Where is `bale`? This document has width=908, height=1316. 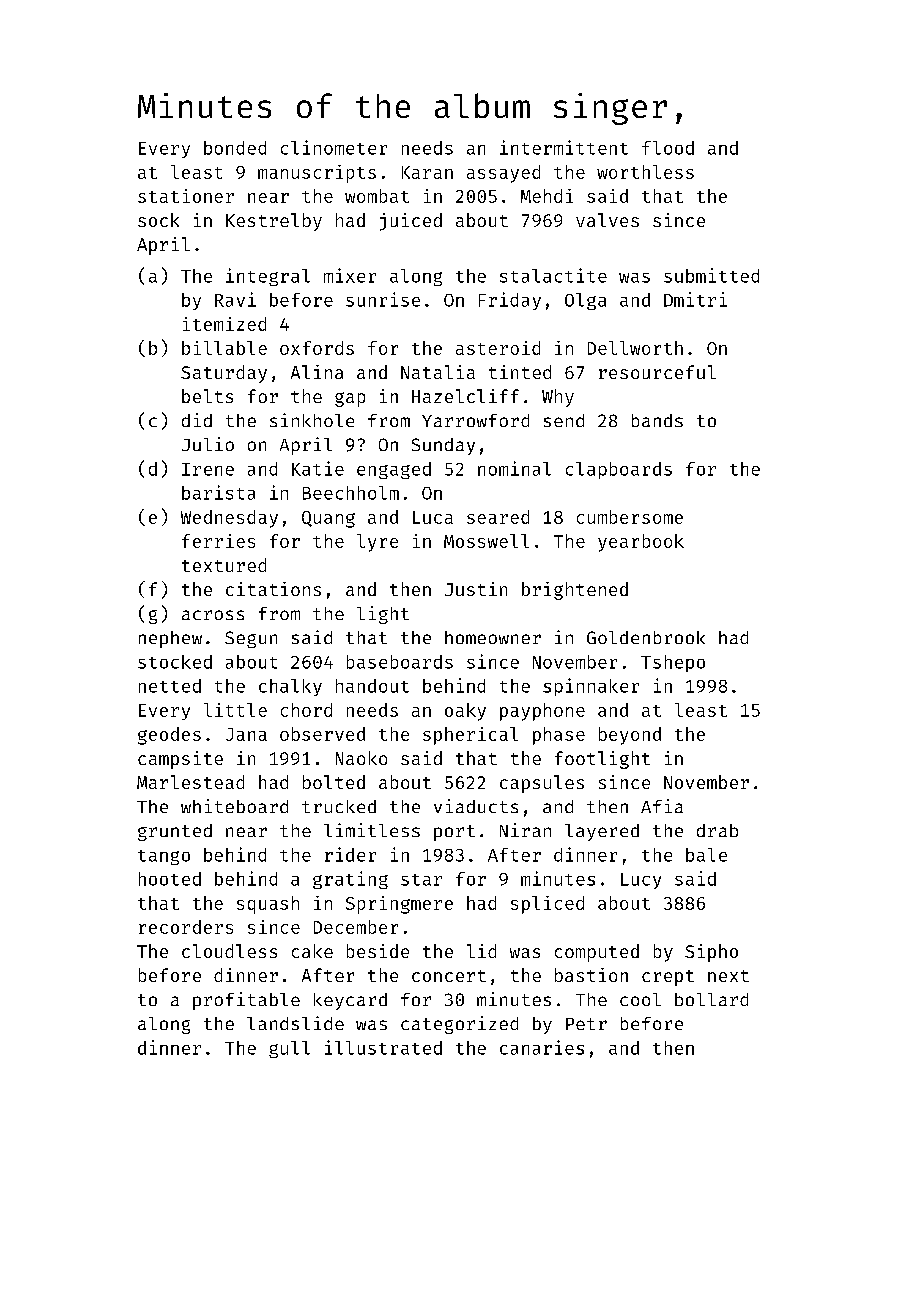
bale is located at coordinates (706, 855).
